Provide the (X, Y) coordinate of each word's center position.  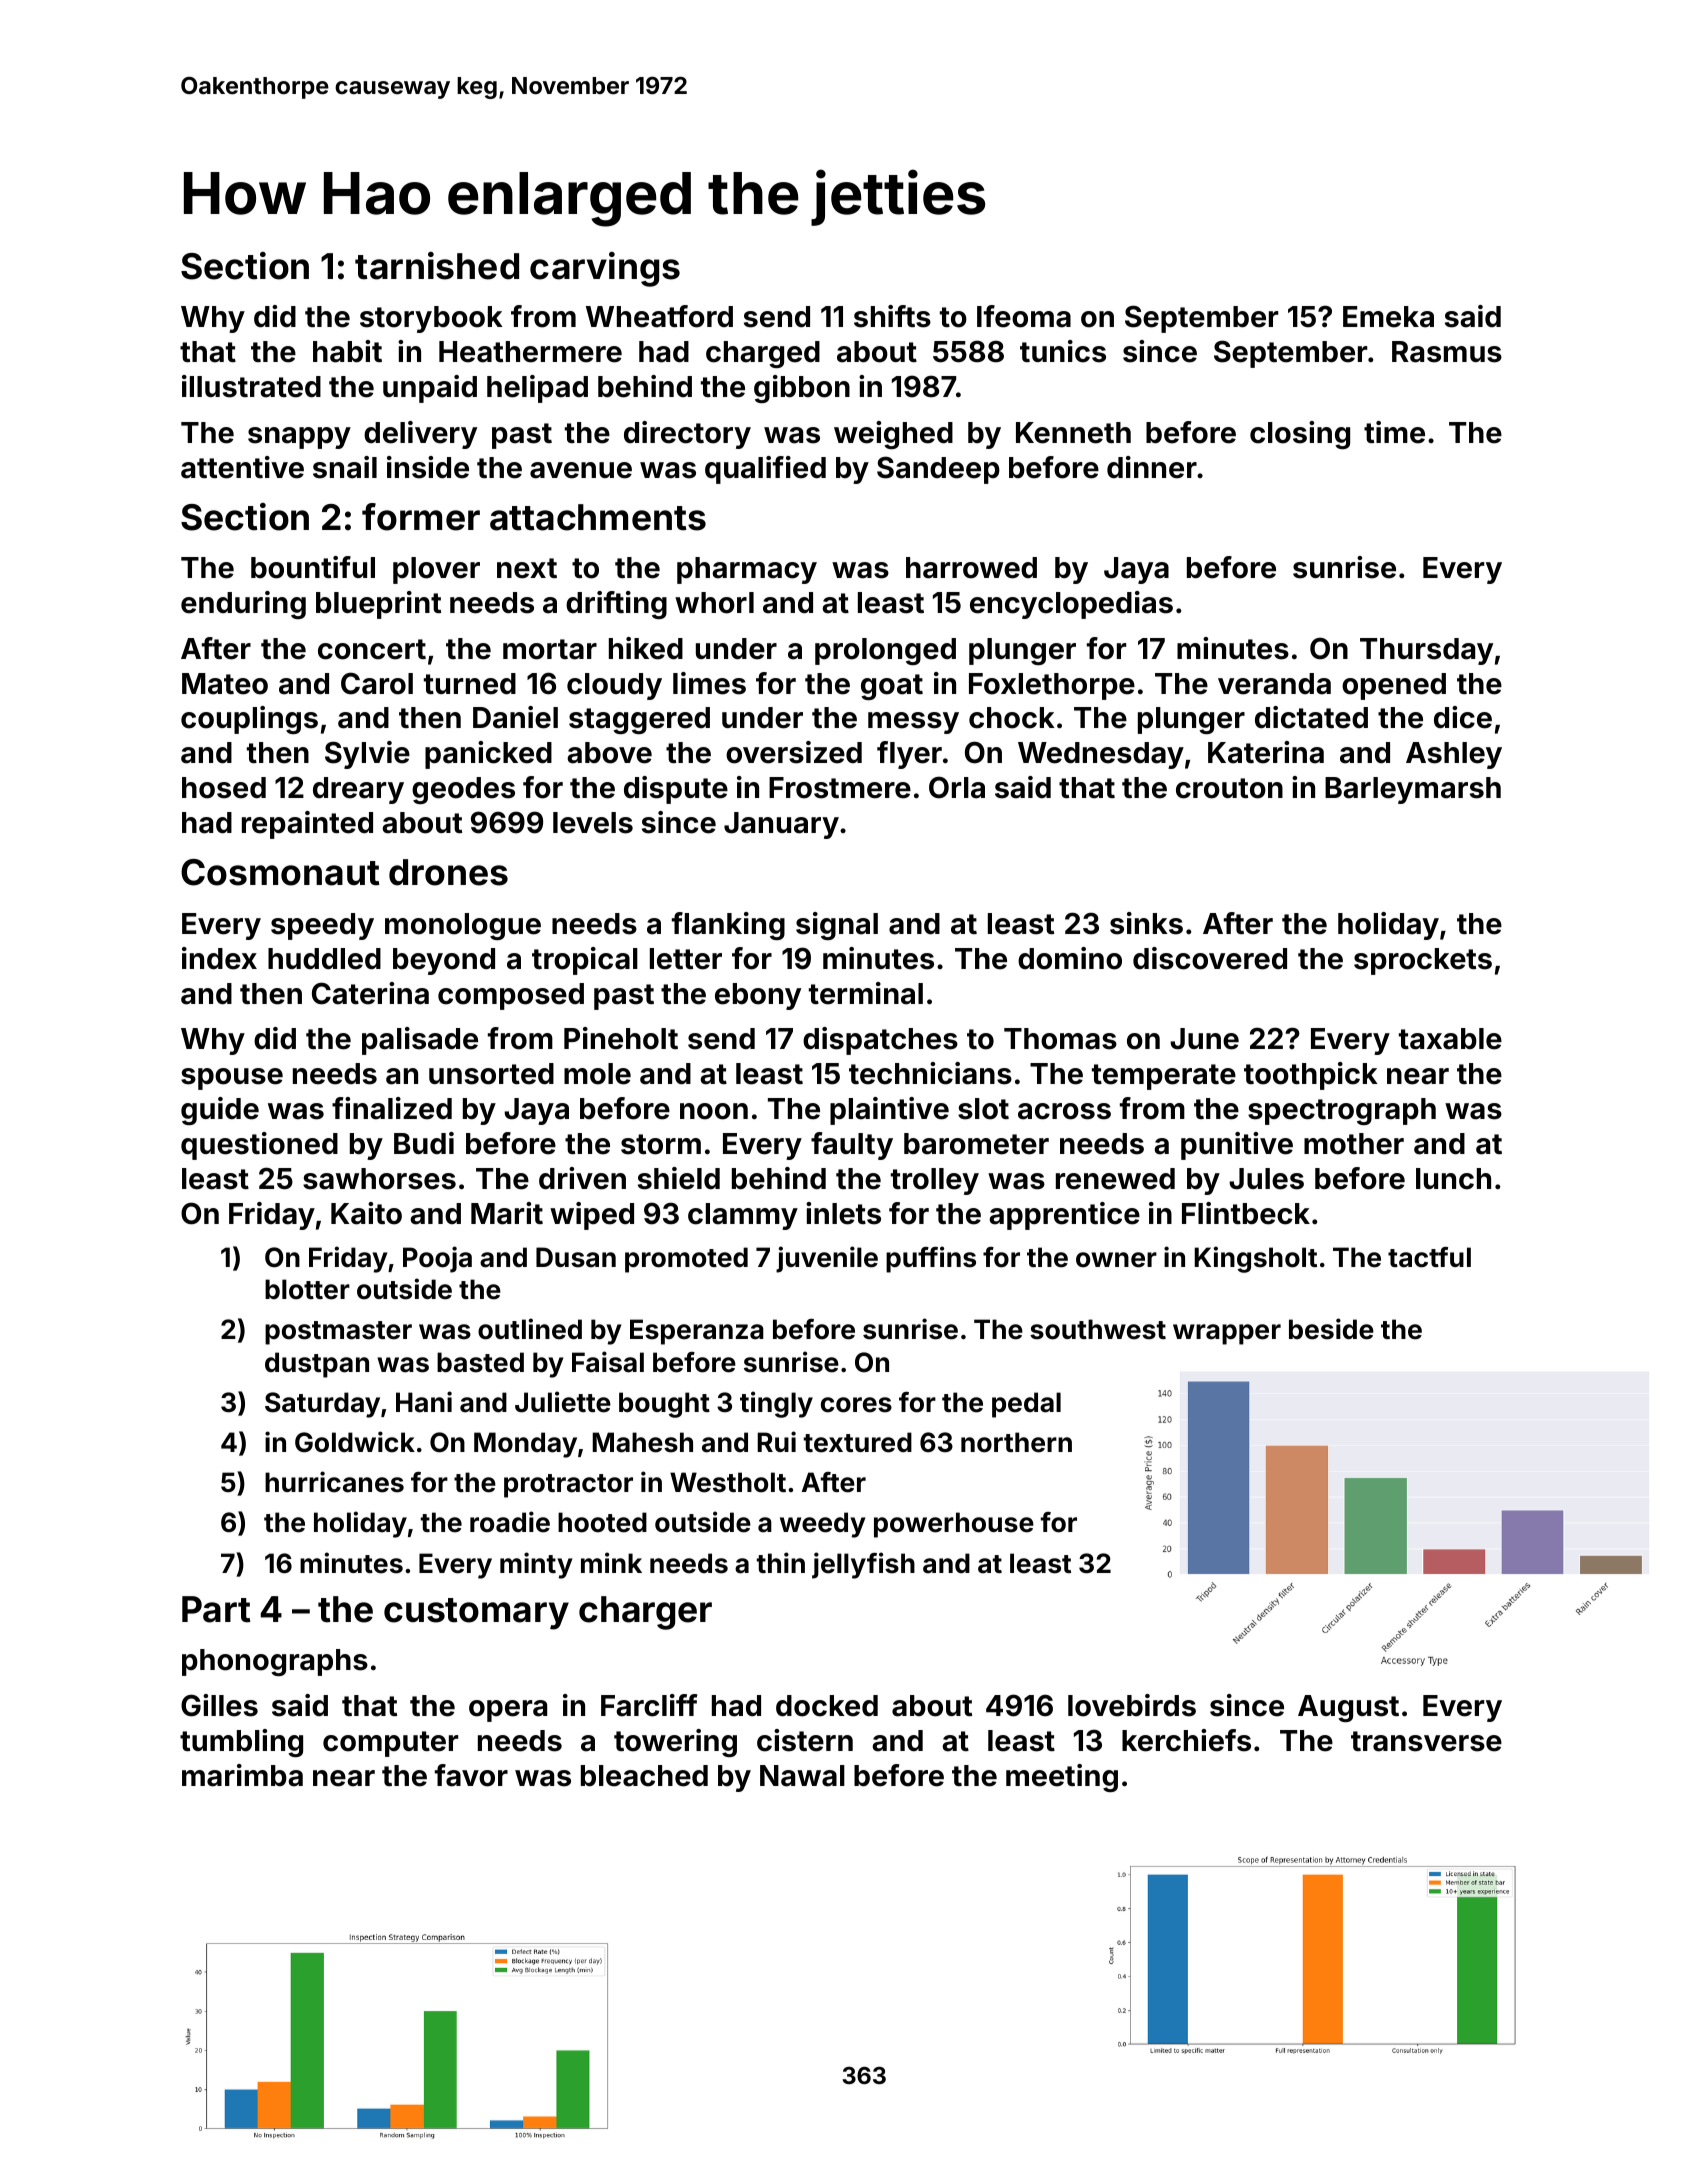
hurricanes (334, 1482)
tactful (1429, 1257)
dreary (358, 790)
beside (1331, 1329)
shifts (892, 316)
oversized (794, 752)
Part (216, 1609)
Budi (424, 1143)
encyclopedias (1071, 605)
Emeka (1388, 317)
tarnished (437, 266)
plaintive (889, 1111)
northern (1016, 1442)
